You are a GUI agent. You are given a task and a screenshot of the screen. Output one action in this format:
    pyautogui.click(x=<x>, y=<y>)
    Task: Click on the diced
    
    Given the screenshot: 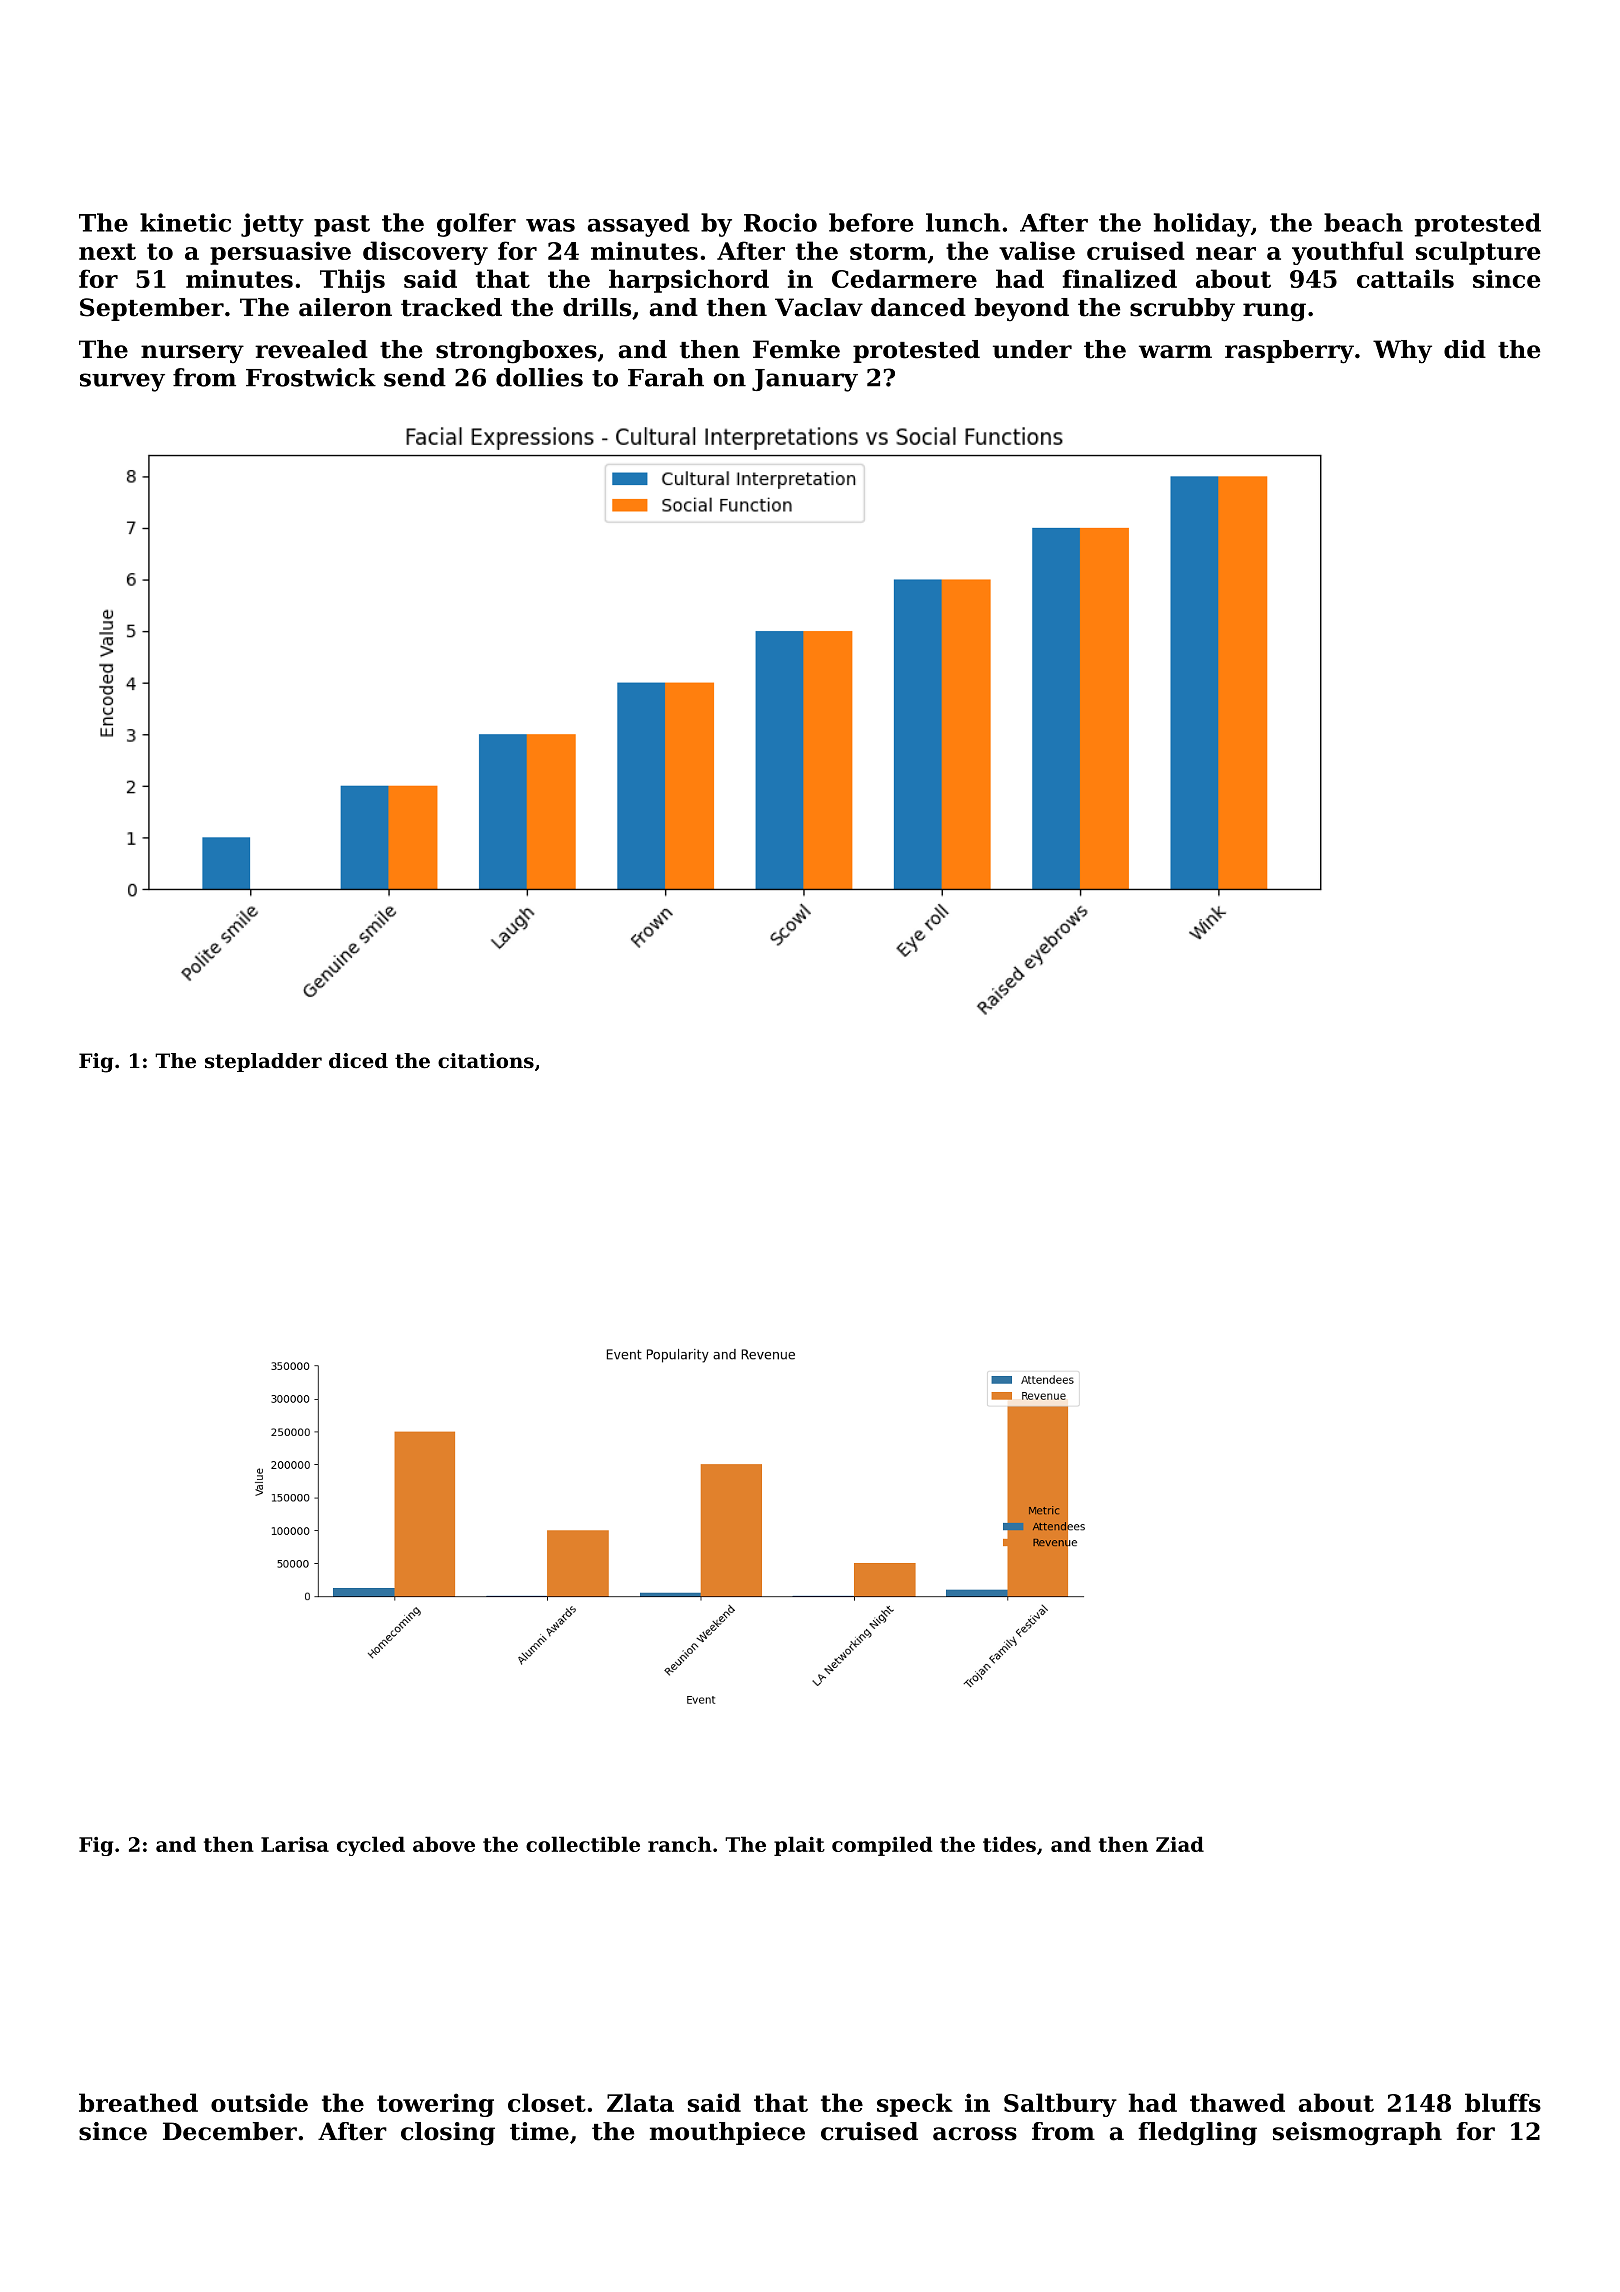 What is the action you would take?
    pyautogui.click(x=358, y=1061)
